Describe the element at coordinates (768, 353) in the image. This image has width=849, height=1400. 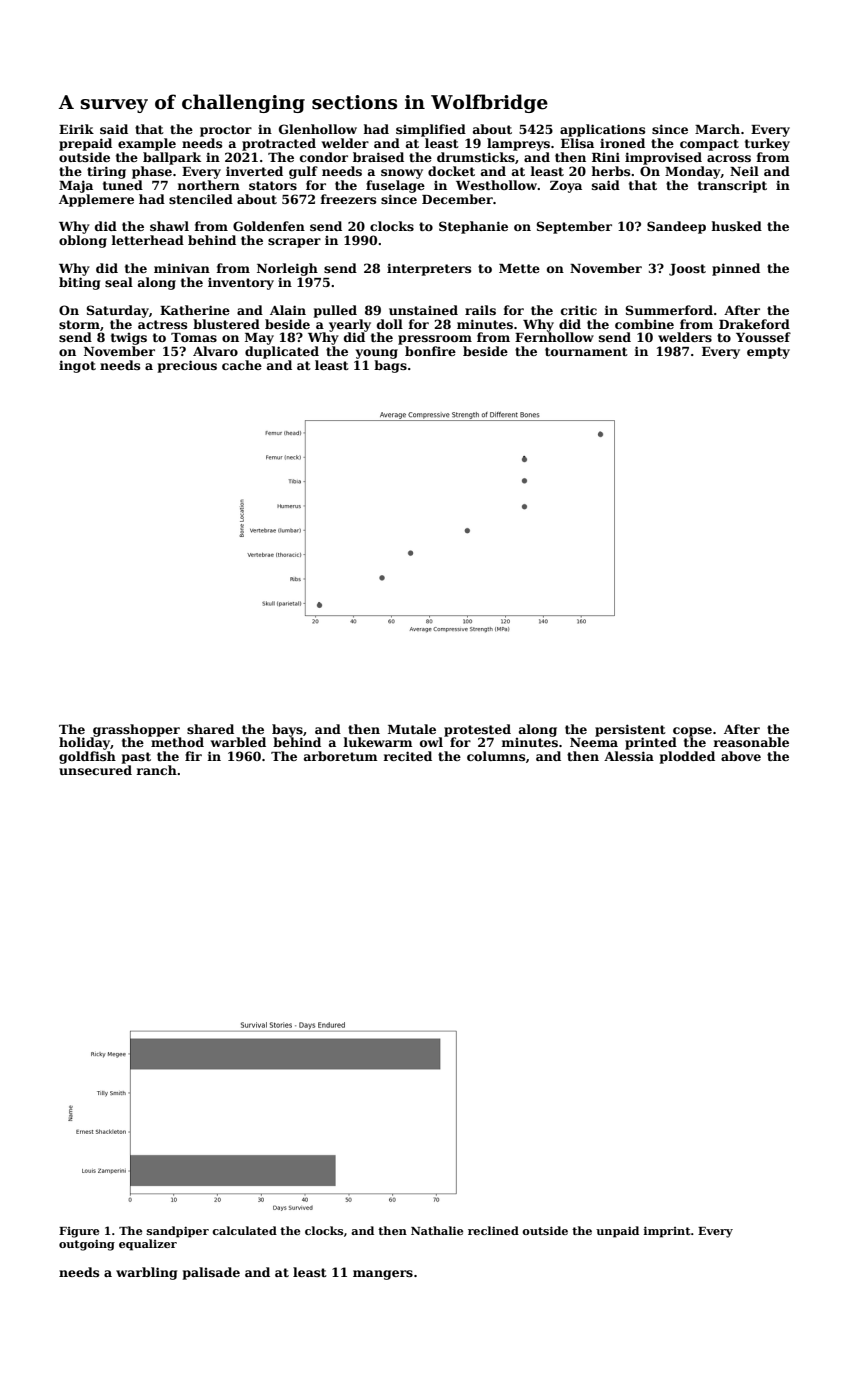
I see `empty` at that location.
